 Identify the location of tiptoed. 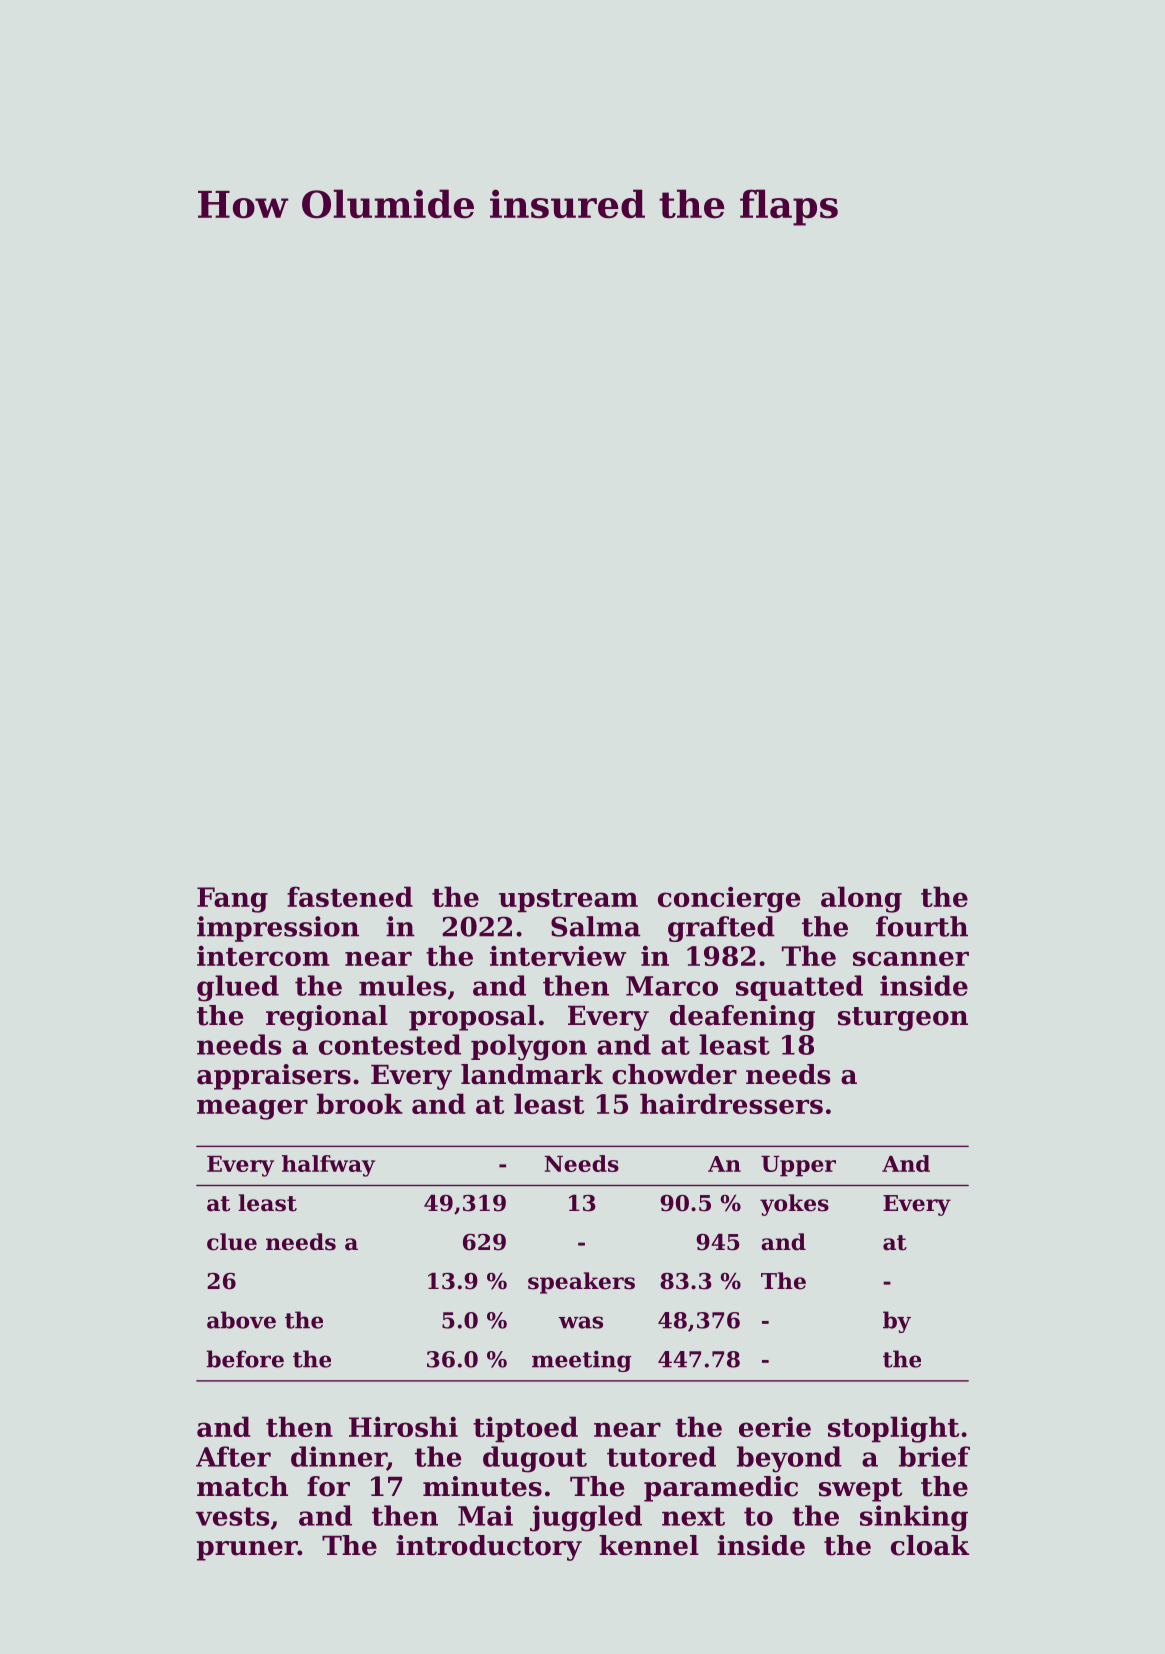
(525, 1429).
